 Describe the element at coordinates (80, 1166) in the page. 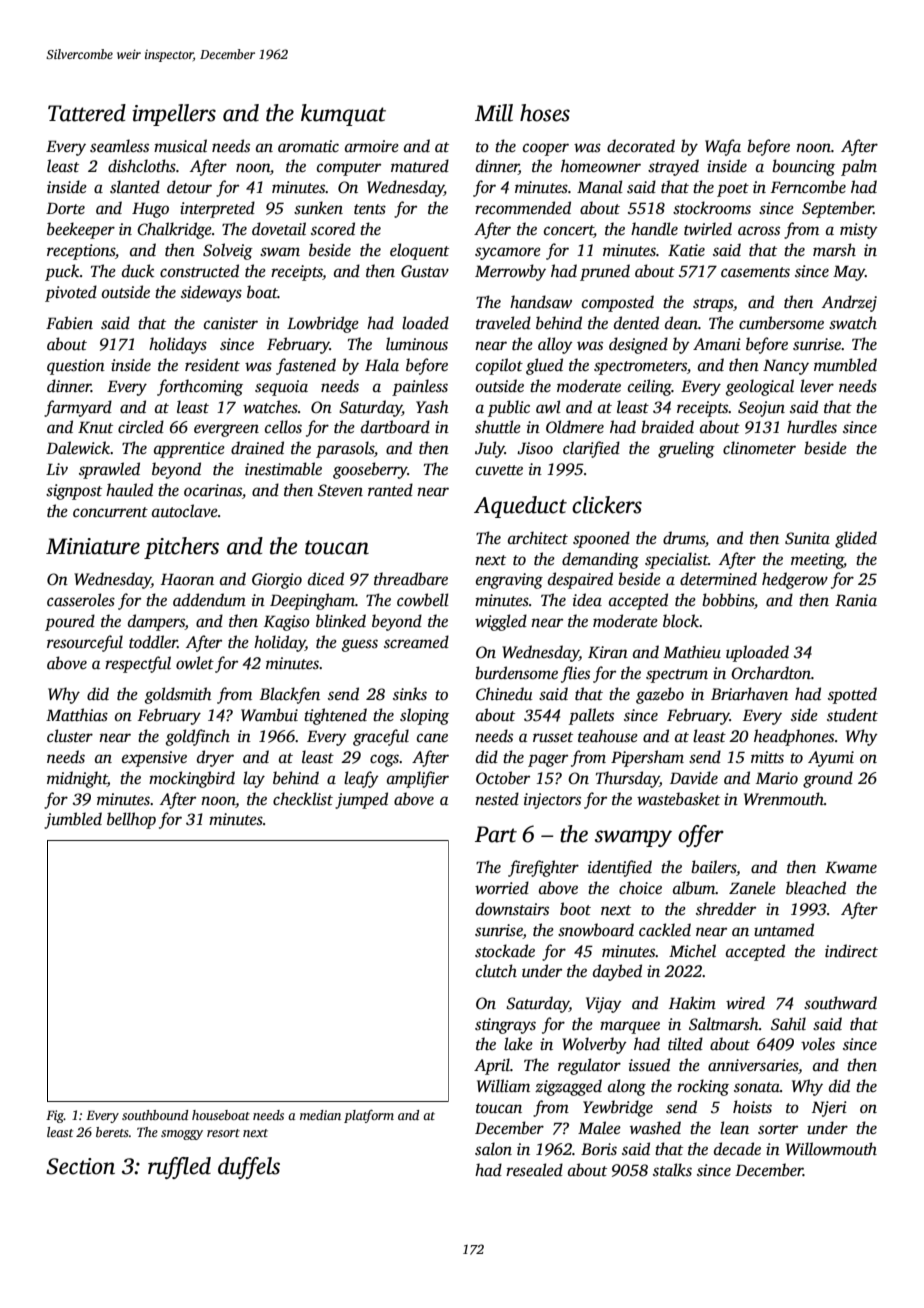

I see `Section` at that location.
